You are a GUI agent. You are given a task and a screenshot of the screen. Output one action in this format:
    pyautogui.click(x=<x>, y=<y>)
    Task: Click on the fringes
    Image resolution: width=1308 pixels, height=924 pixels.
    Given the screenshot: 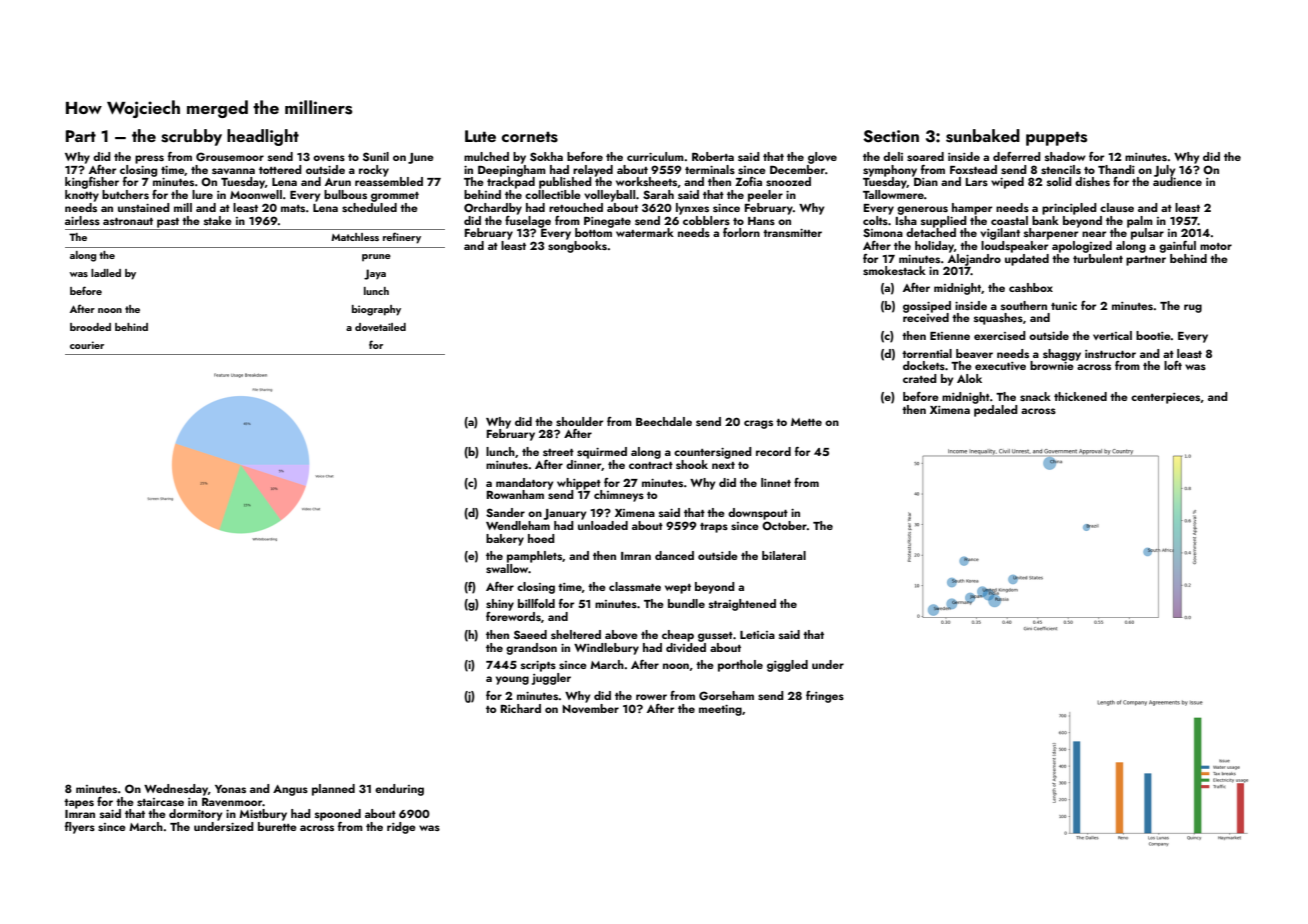 What is the action you would take?
    pyautogui.click(x=825, y=697)
